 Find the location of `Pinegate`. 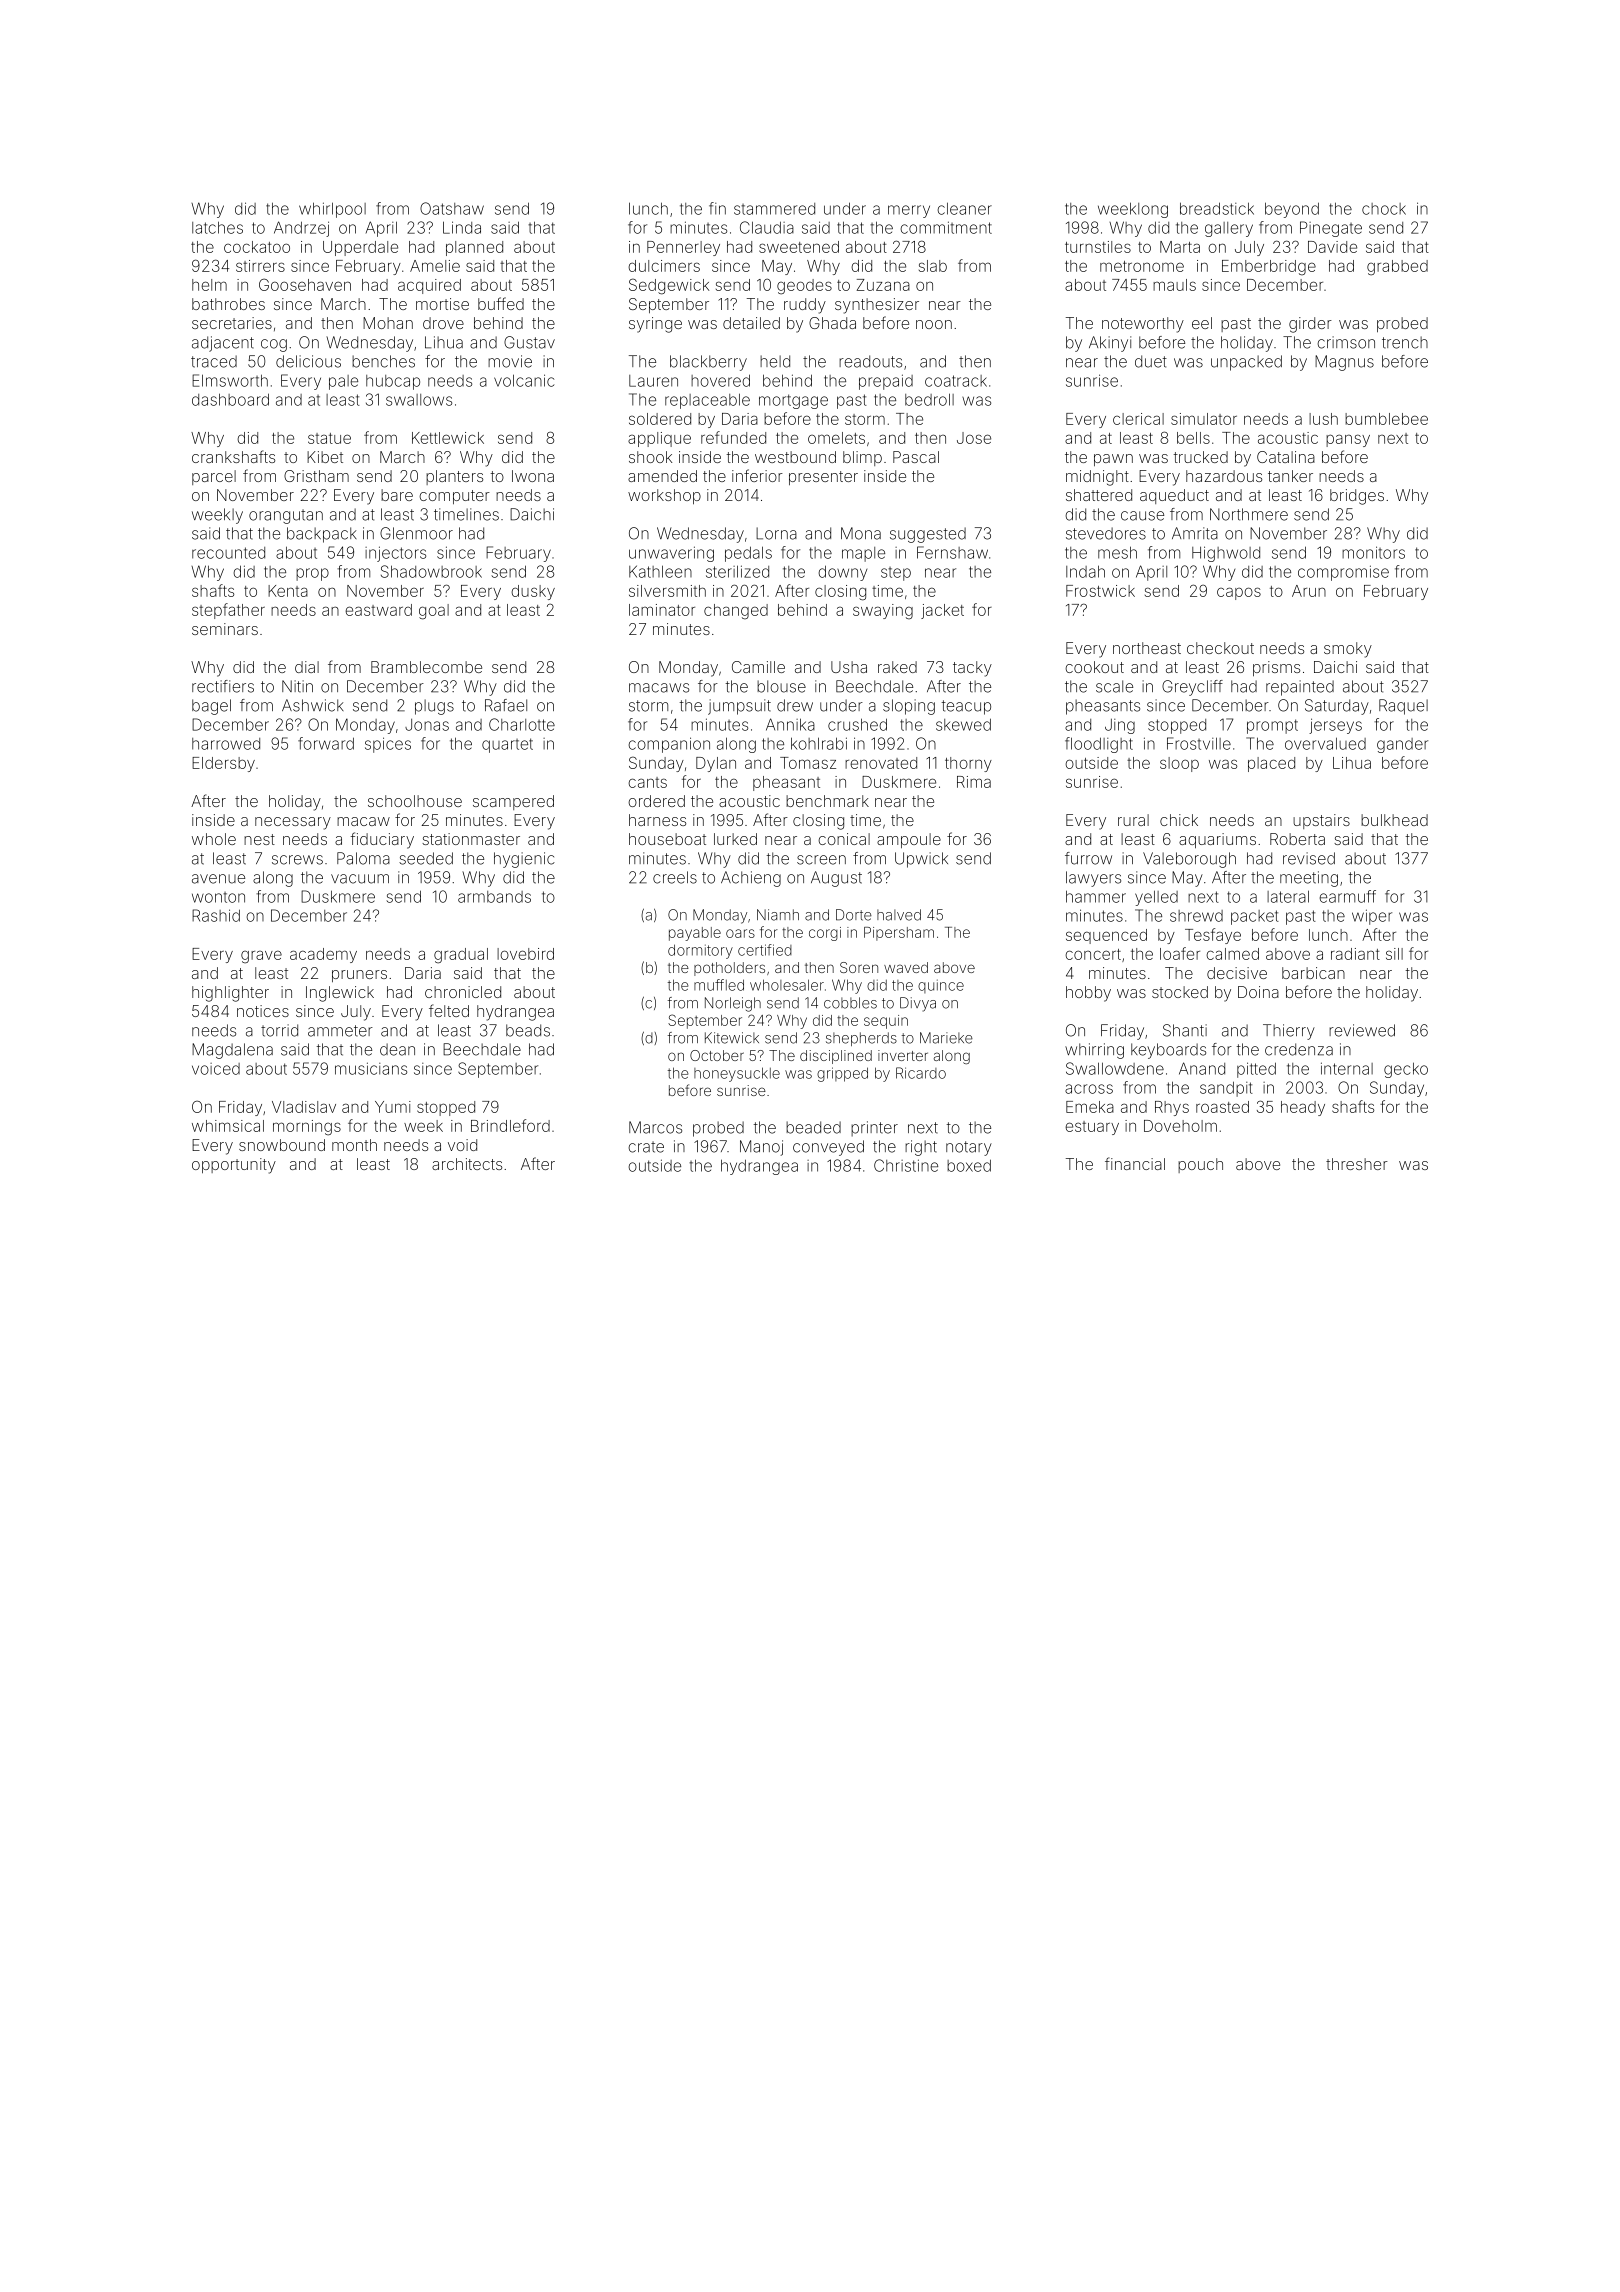

Pinegate is located at coordinates (1331, 229).
